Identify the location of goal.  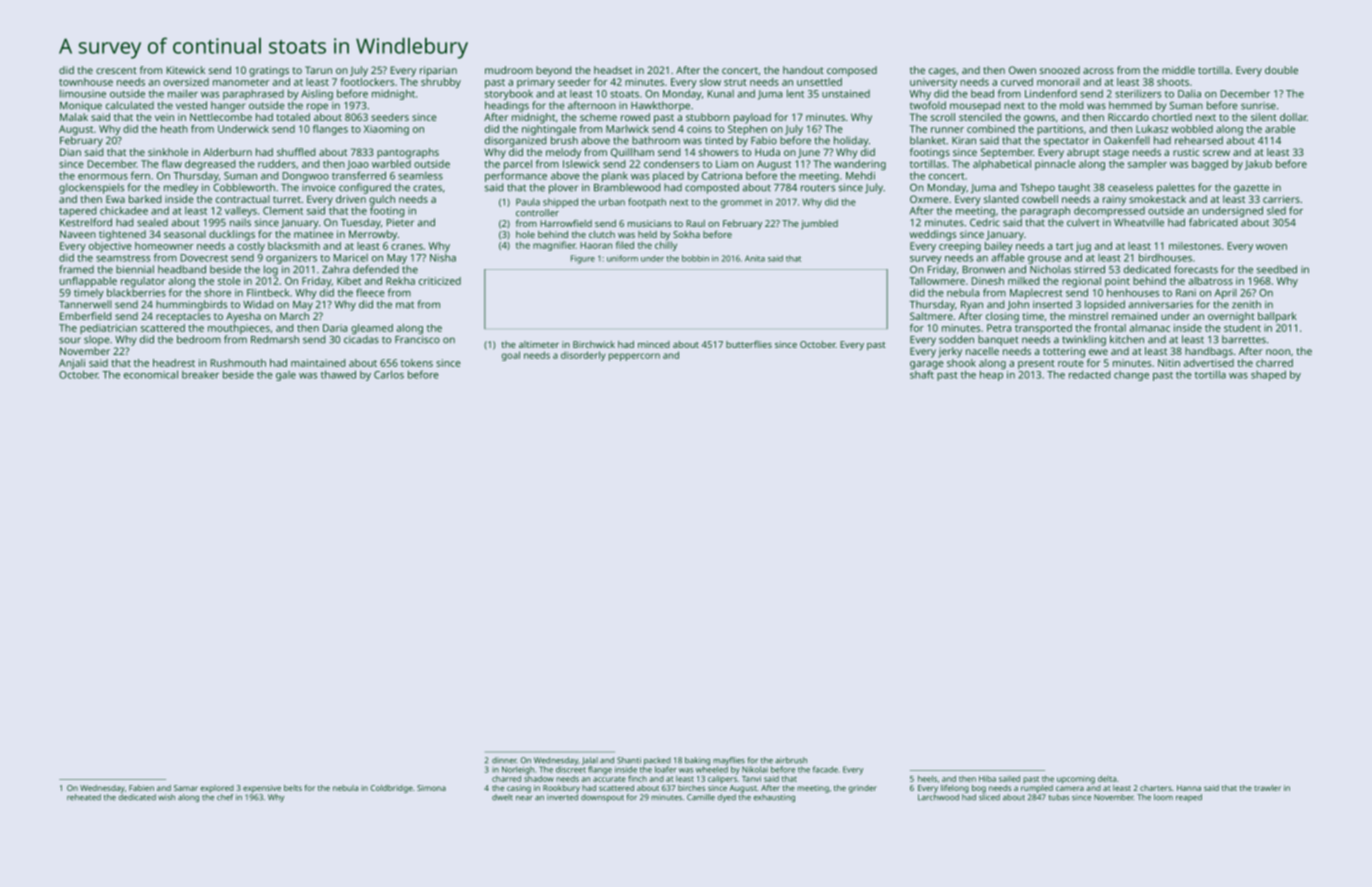
(511, 356).
